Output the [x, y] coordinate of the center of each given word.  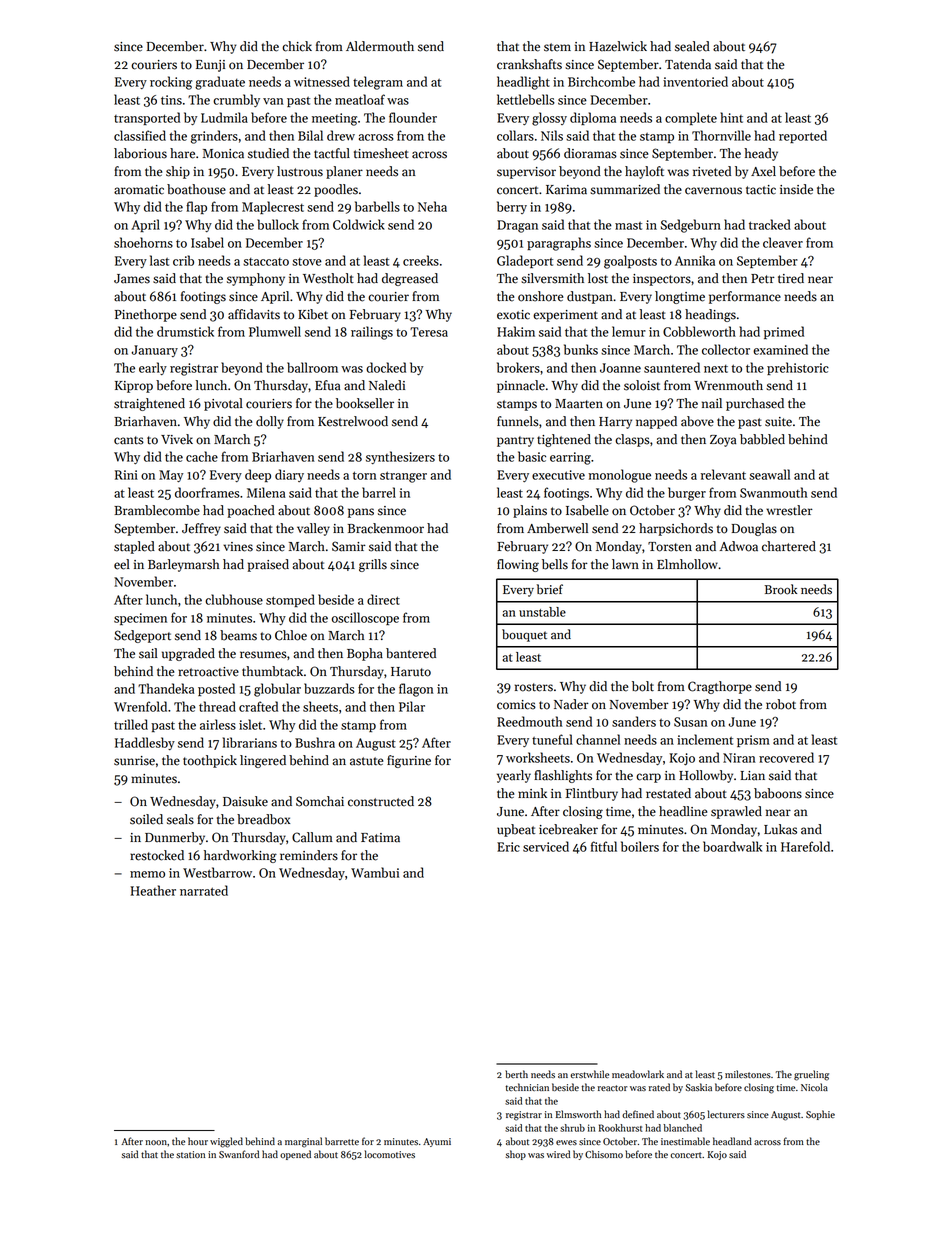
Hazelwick [618, 46]
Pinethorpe [146, 315]
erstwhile [590, 1074]
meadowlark [638, 1074]
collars [515, 135]
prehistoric [798, 368]
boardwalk [732, 846]
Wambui [375, 872]
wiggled [226, 1142]
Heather [153, 890]
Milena [266, 492]
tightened [564, 440]
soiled [146, 819]
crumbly [236, 100]
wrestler [789, 510]
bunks [581, 349]
